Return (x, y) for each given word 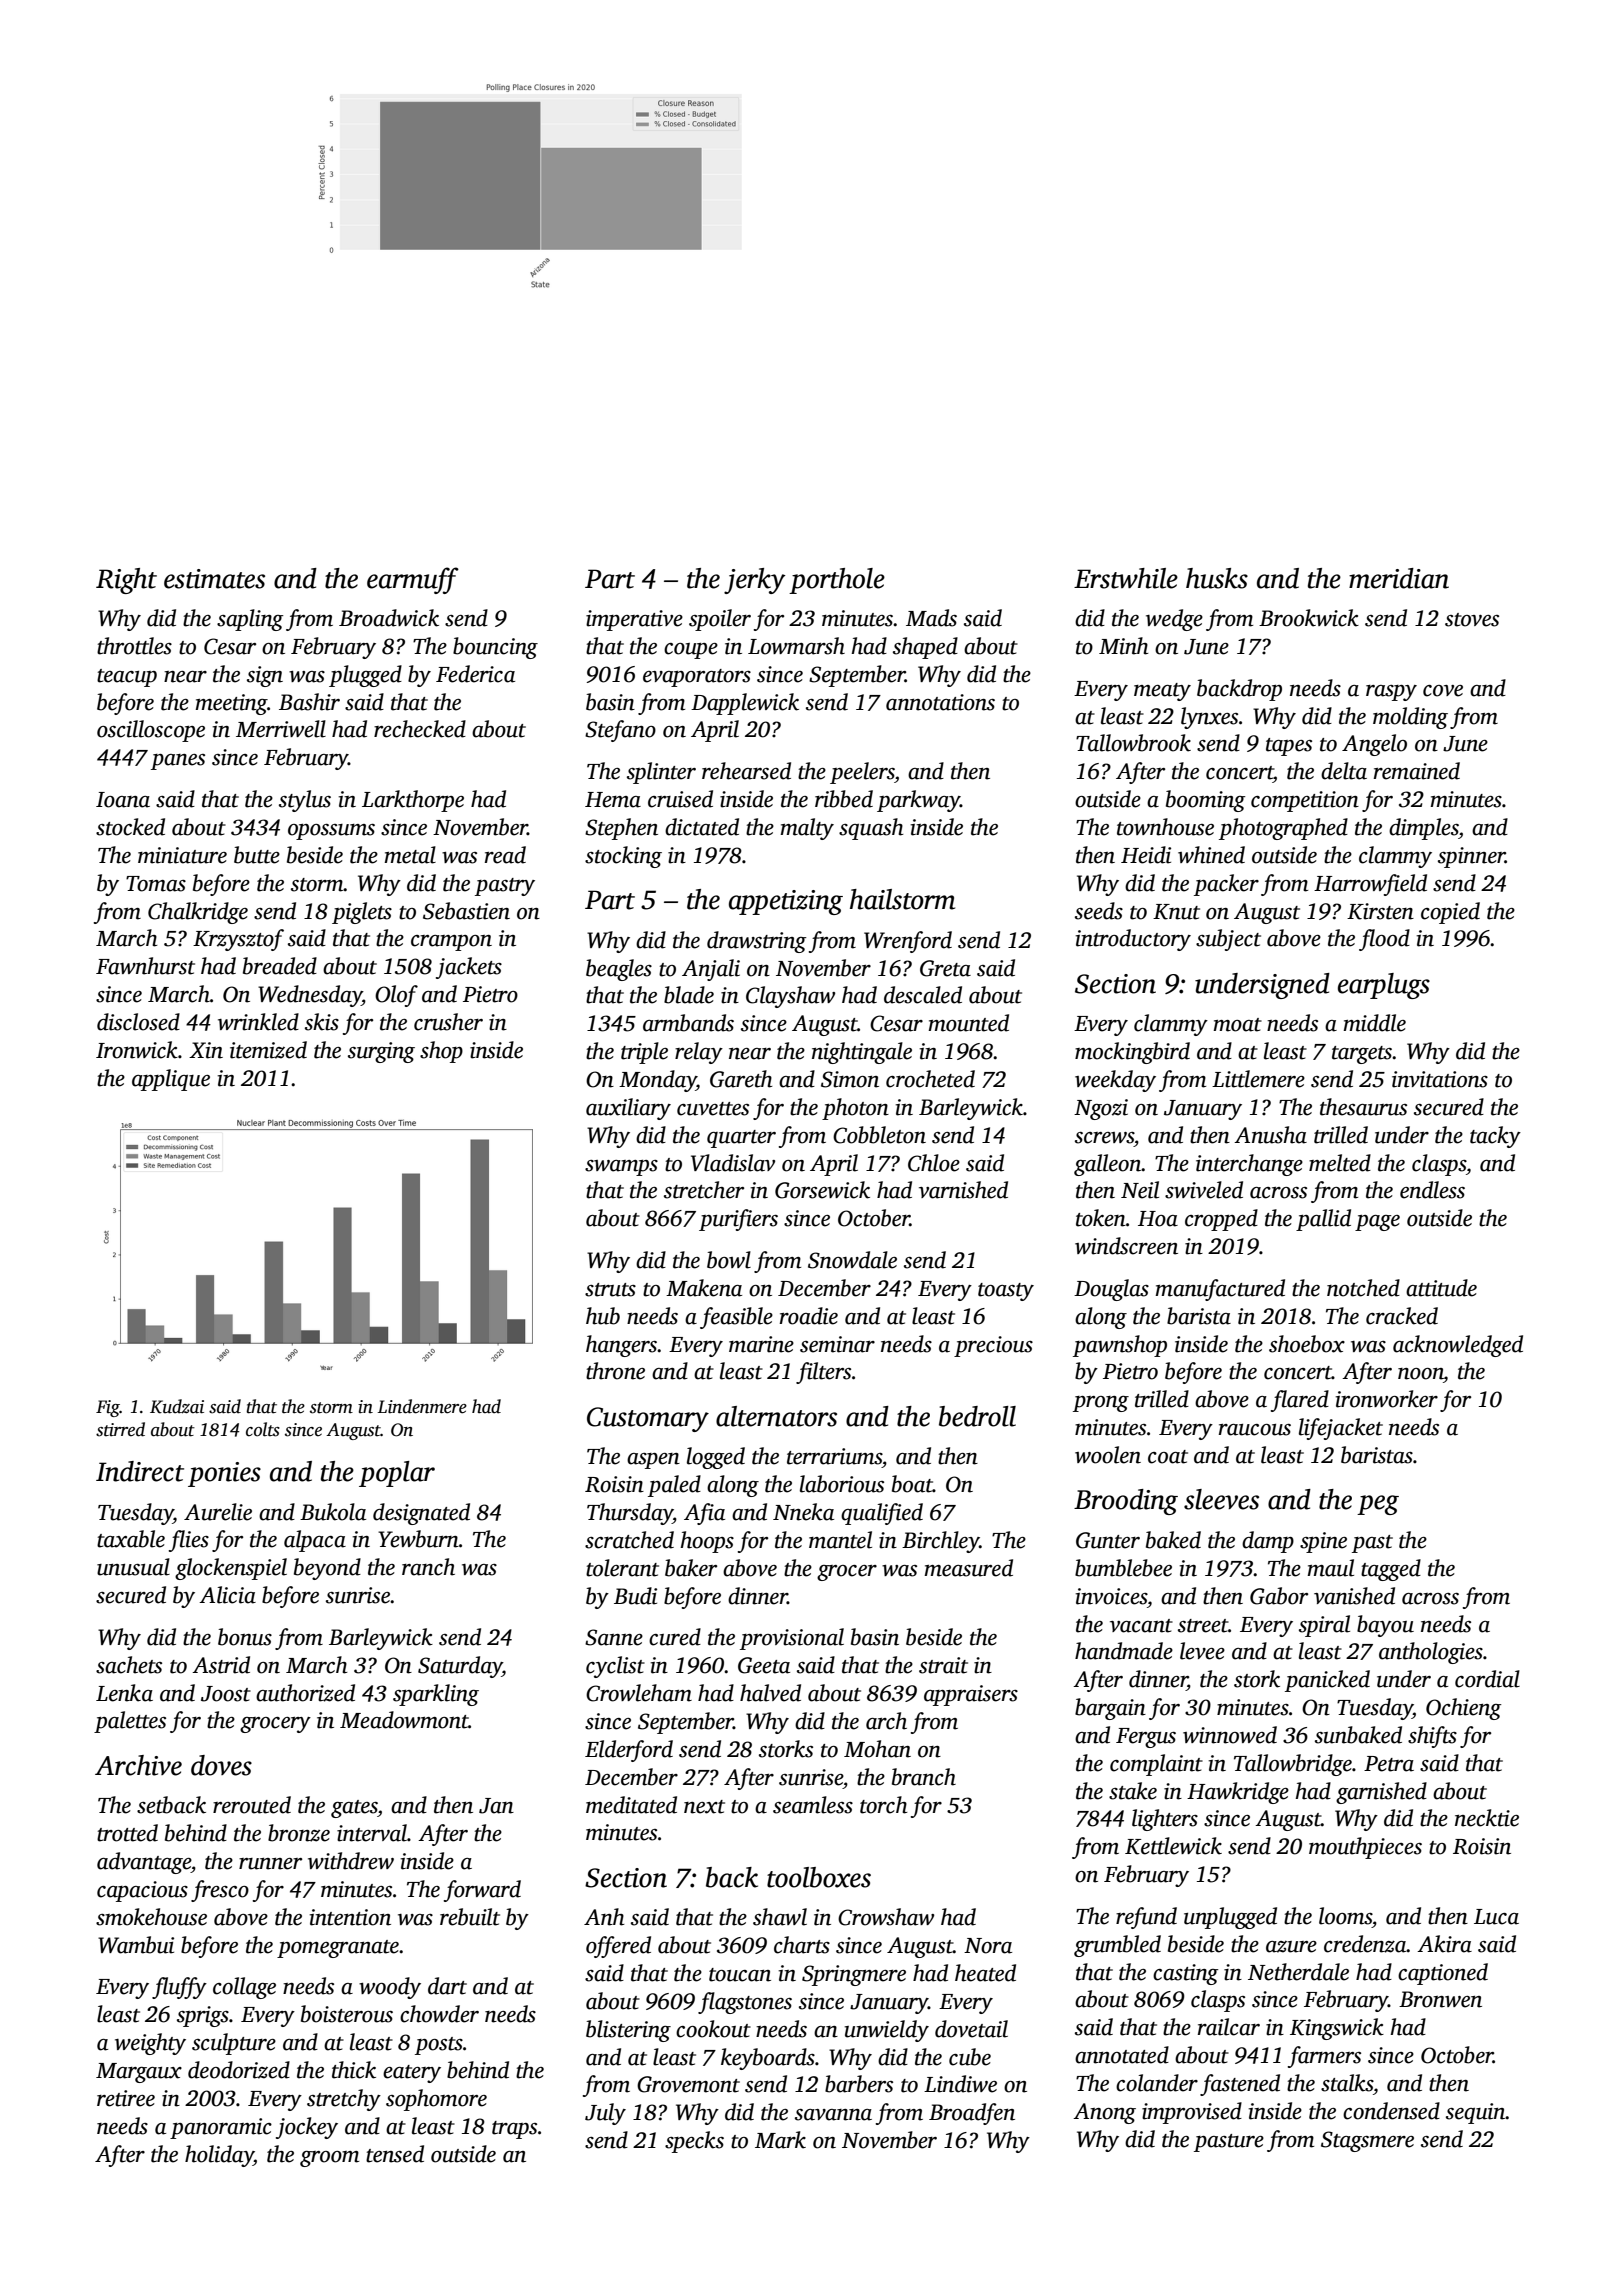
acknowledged (1458, 1346)
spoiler (720, 620)
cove (1443, 691)
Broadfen (972, 2114)
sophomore (436, 2100)
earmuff (413, 580)
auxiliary (628, 1109)
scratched (629, 1540)
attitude (1441, 1288)
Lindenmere (422, 1406)
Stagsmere (1367, 2141)
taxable (131, 1539)
